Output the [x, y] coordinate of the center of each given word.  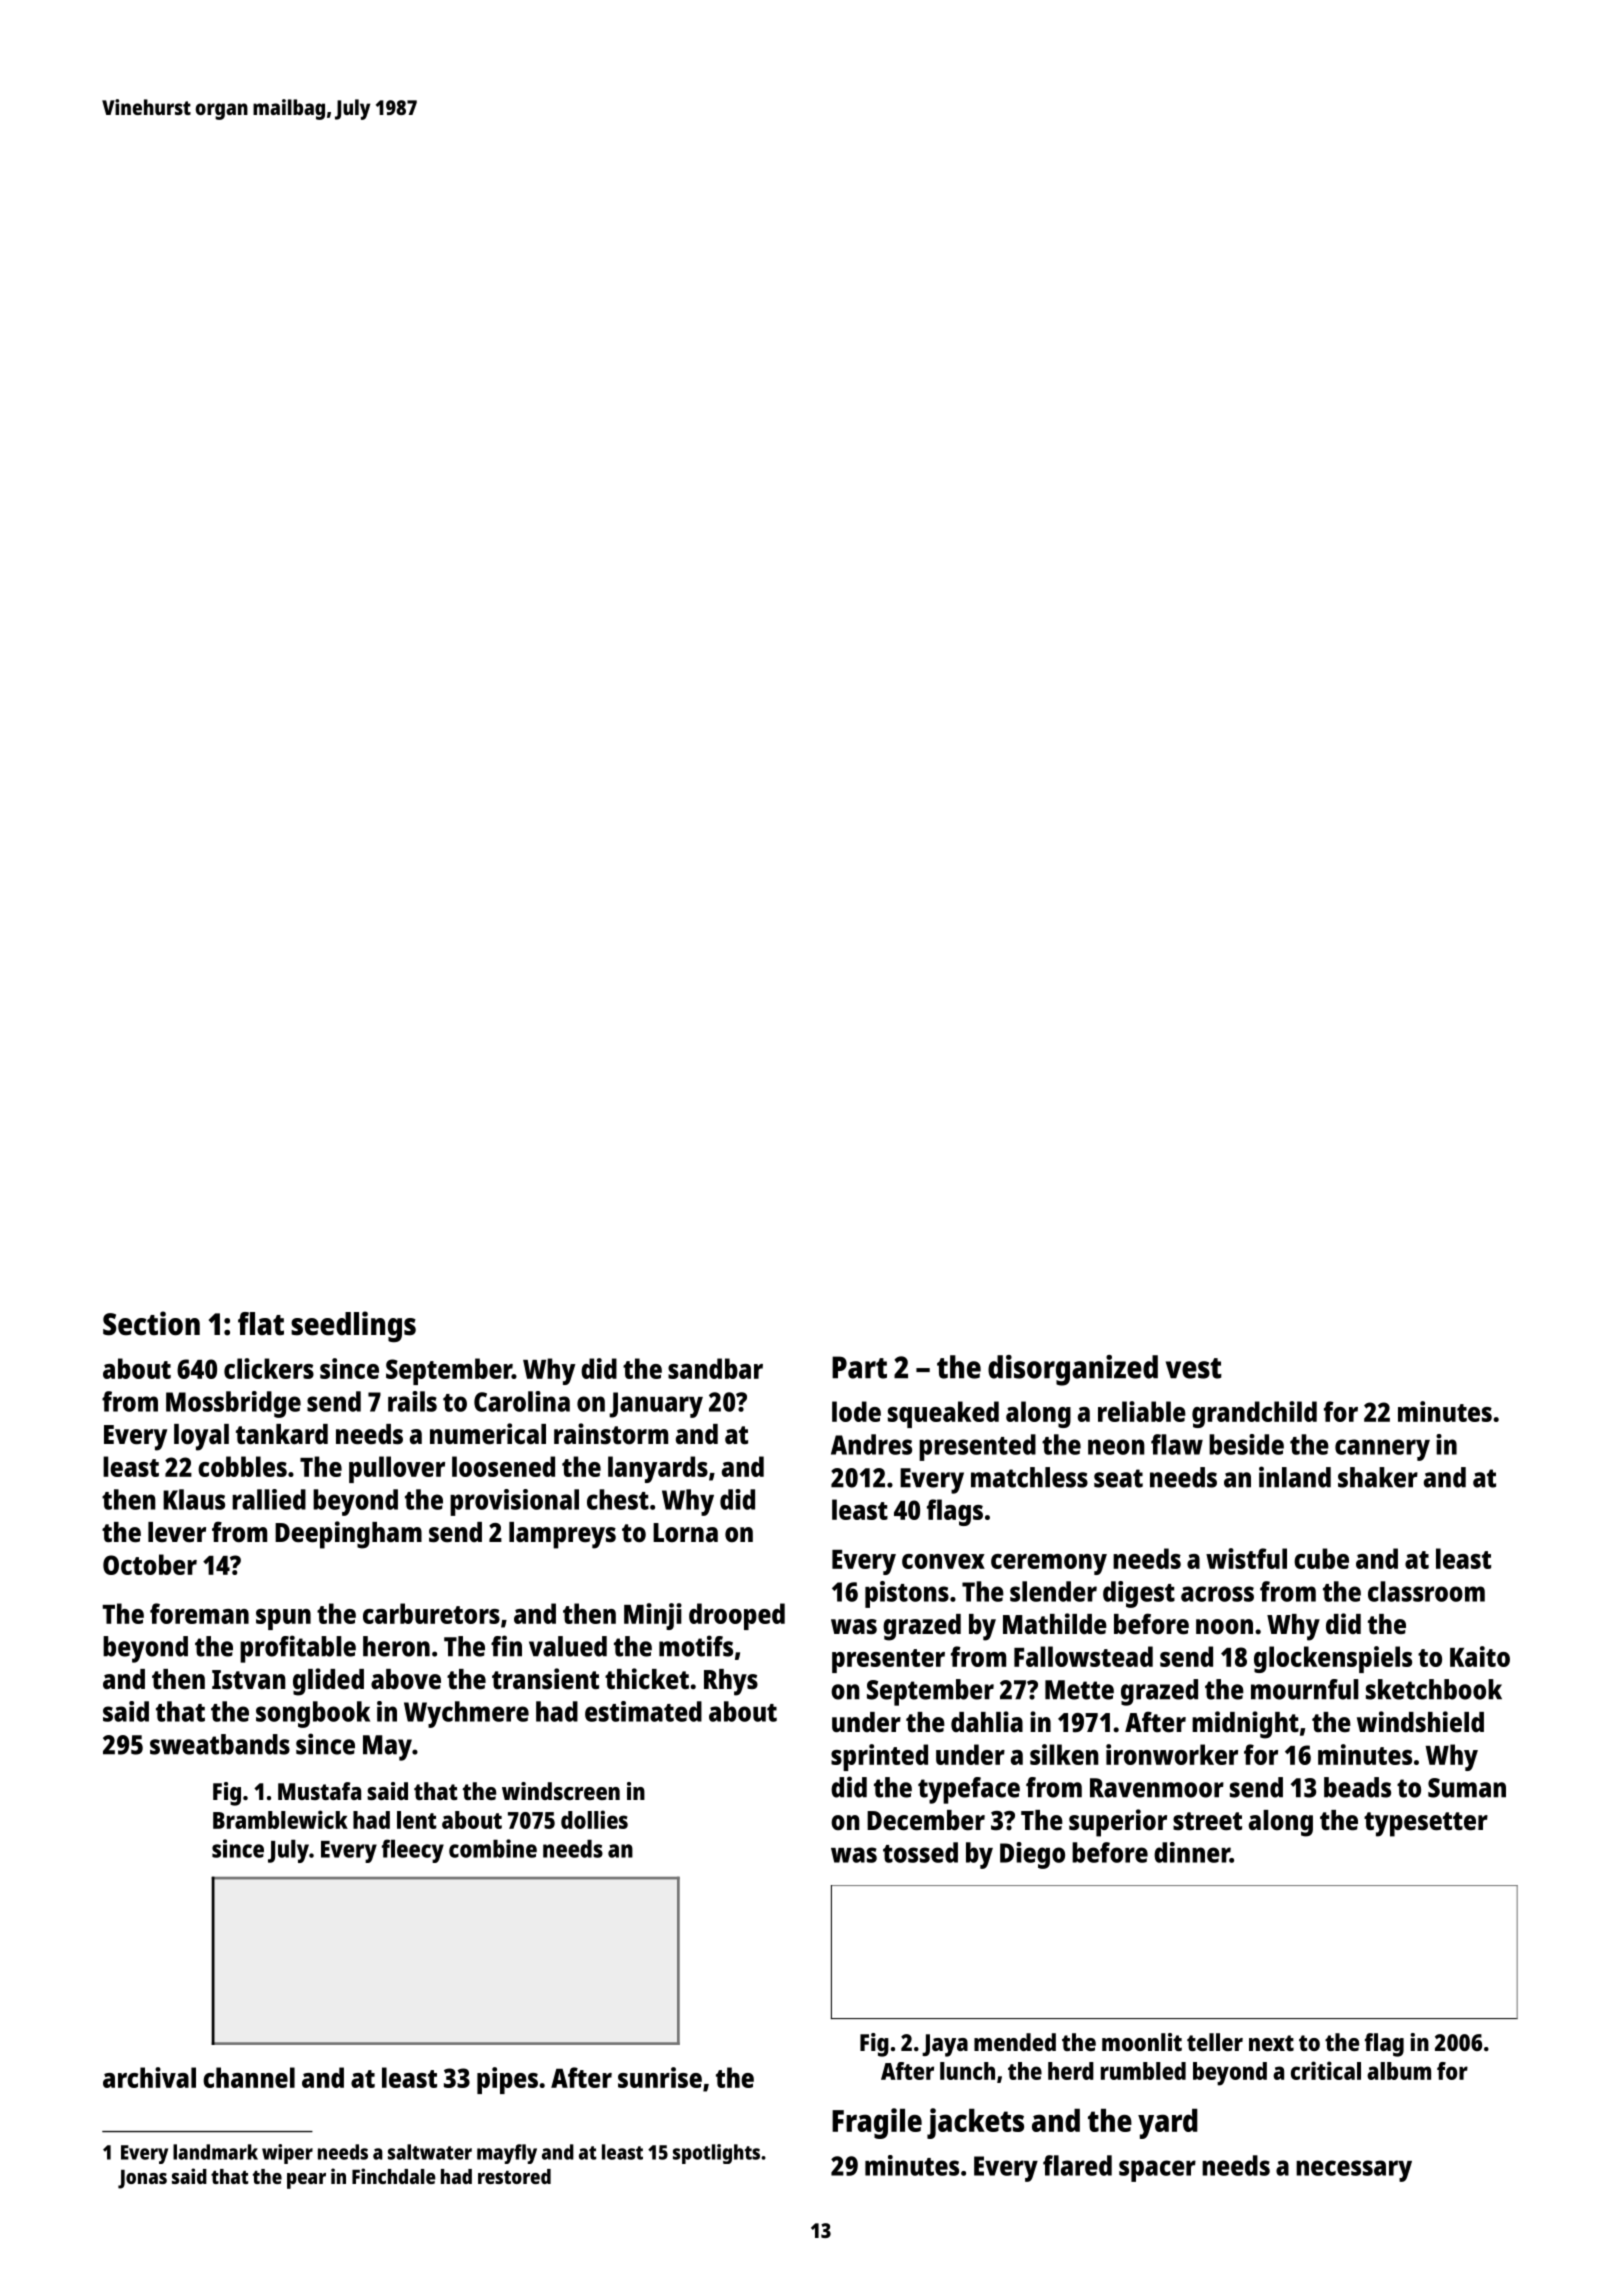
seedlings [353, 1326]
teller [1215, 2042]
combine [493, 1848]
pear [306, 2181]
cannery [1382, 1450]
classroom [1426, 1591]
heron [396, 1646]
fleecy [413, 1851]
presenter [888, 1661]
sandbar [715, 1368]
